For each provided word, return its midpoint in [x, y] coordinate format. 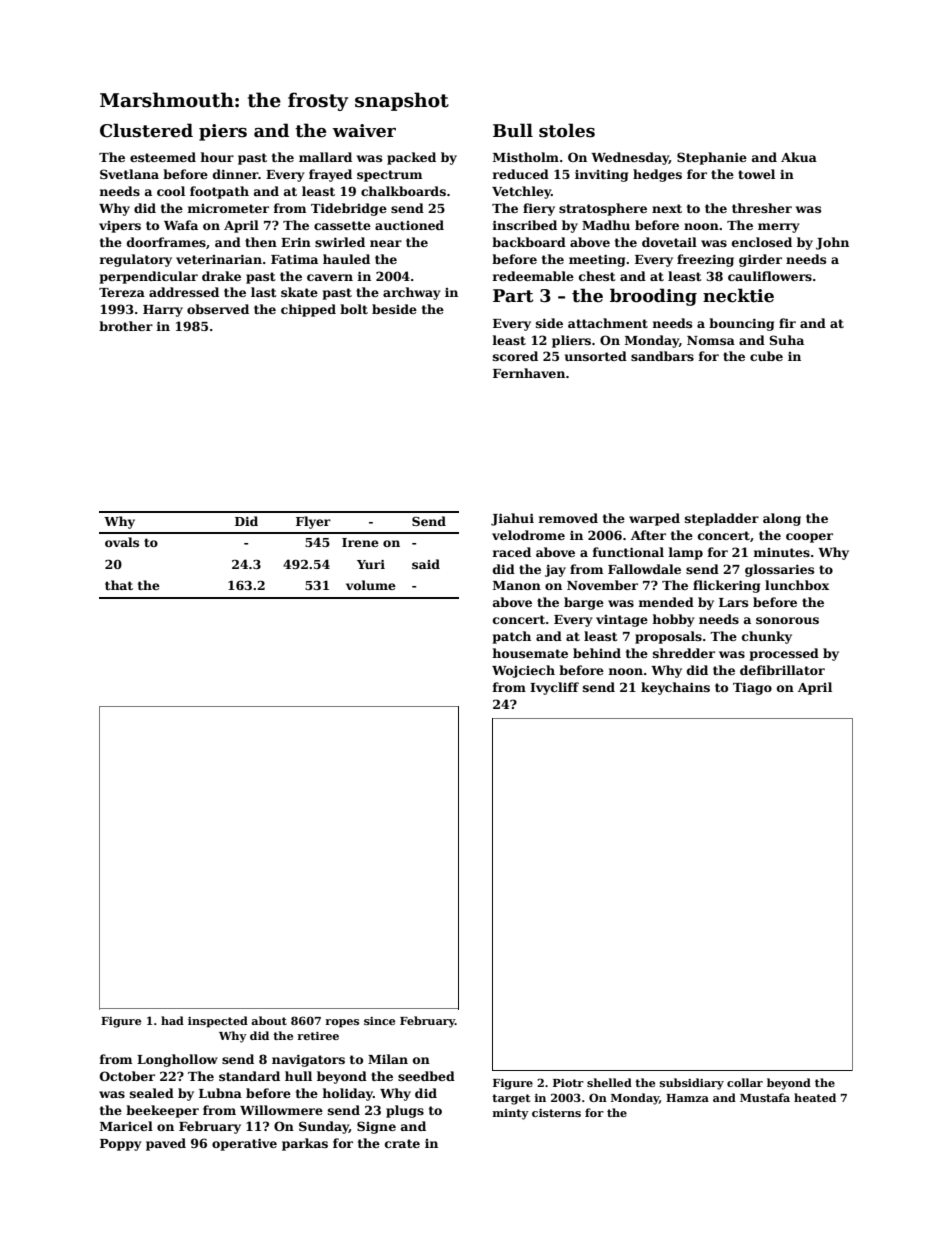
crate [402, 1143]
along [782, 519]
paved [166, 1144]
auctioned [409, 225]
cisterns [556, 1113]
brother [126, 326]
